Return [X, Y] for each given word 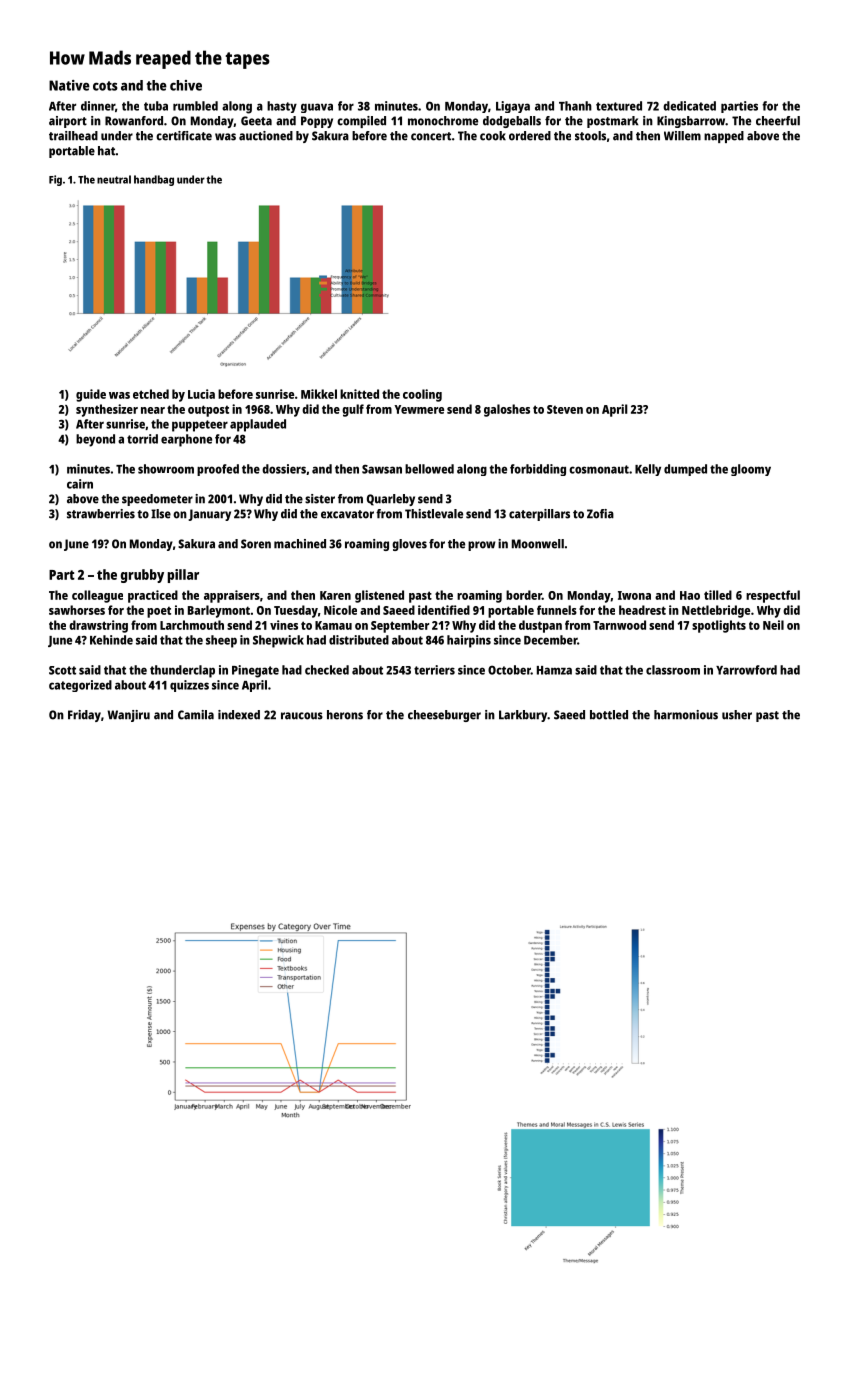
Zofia [600, 514]
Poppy [317, 122]
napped [724, 137]
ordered [530, 136]
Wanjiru [129, 716]
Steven [565, 409]
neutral [114, 179]
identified [444, 610]
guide [91, 395]
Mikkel [319, 394]
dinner [98, 106]
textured [619, 106]
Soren [256, 544]
